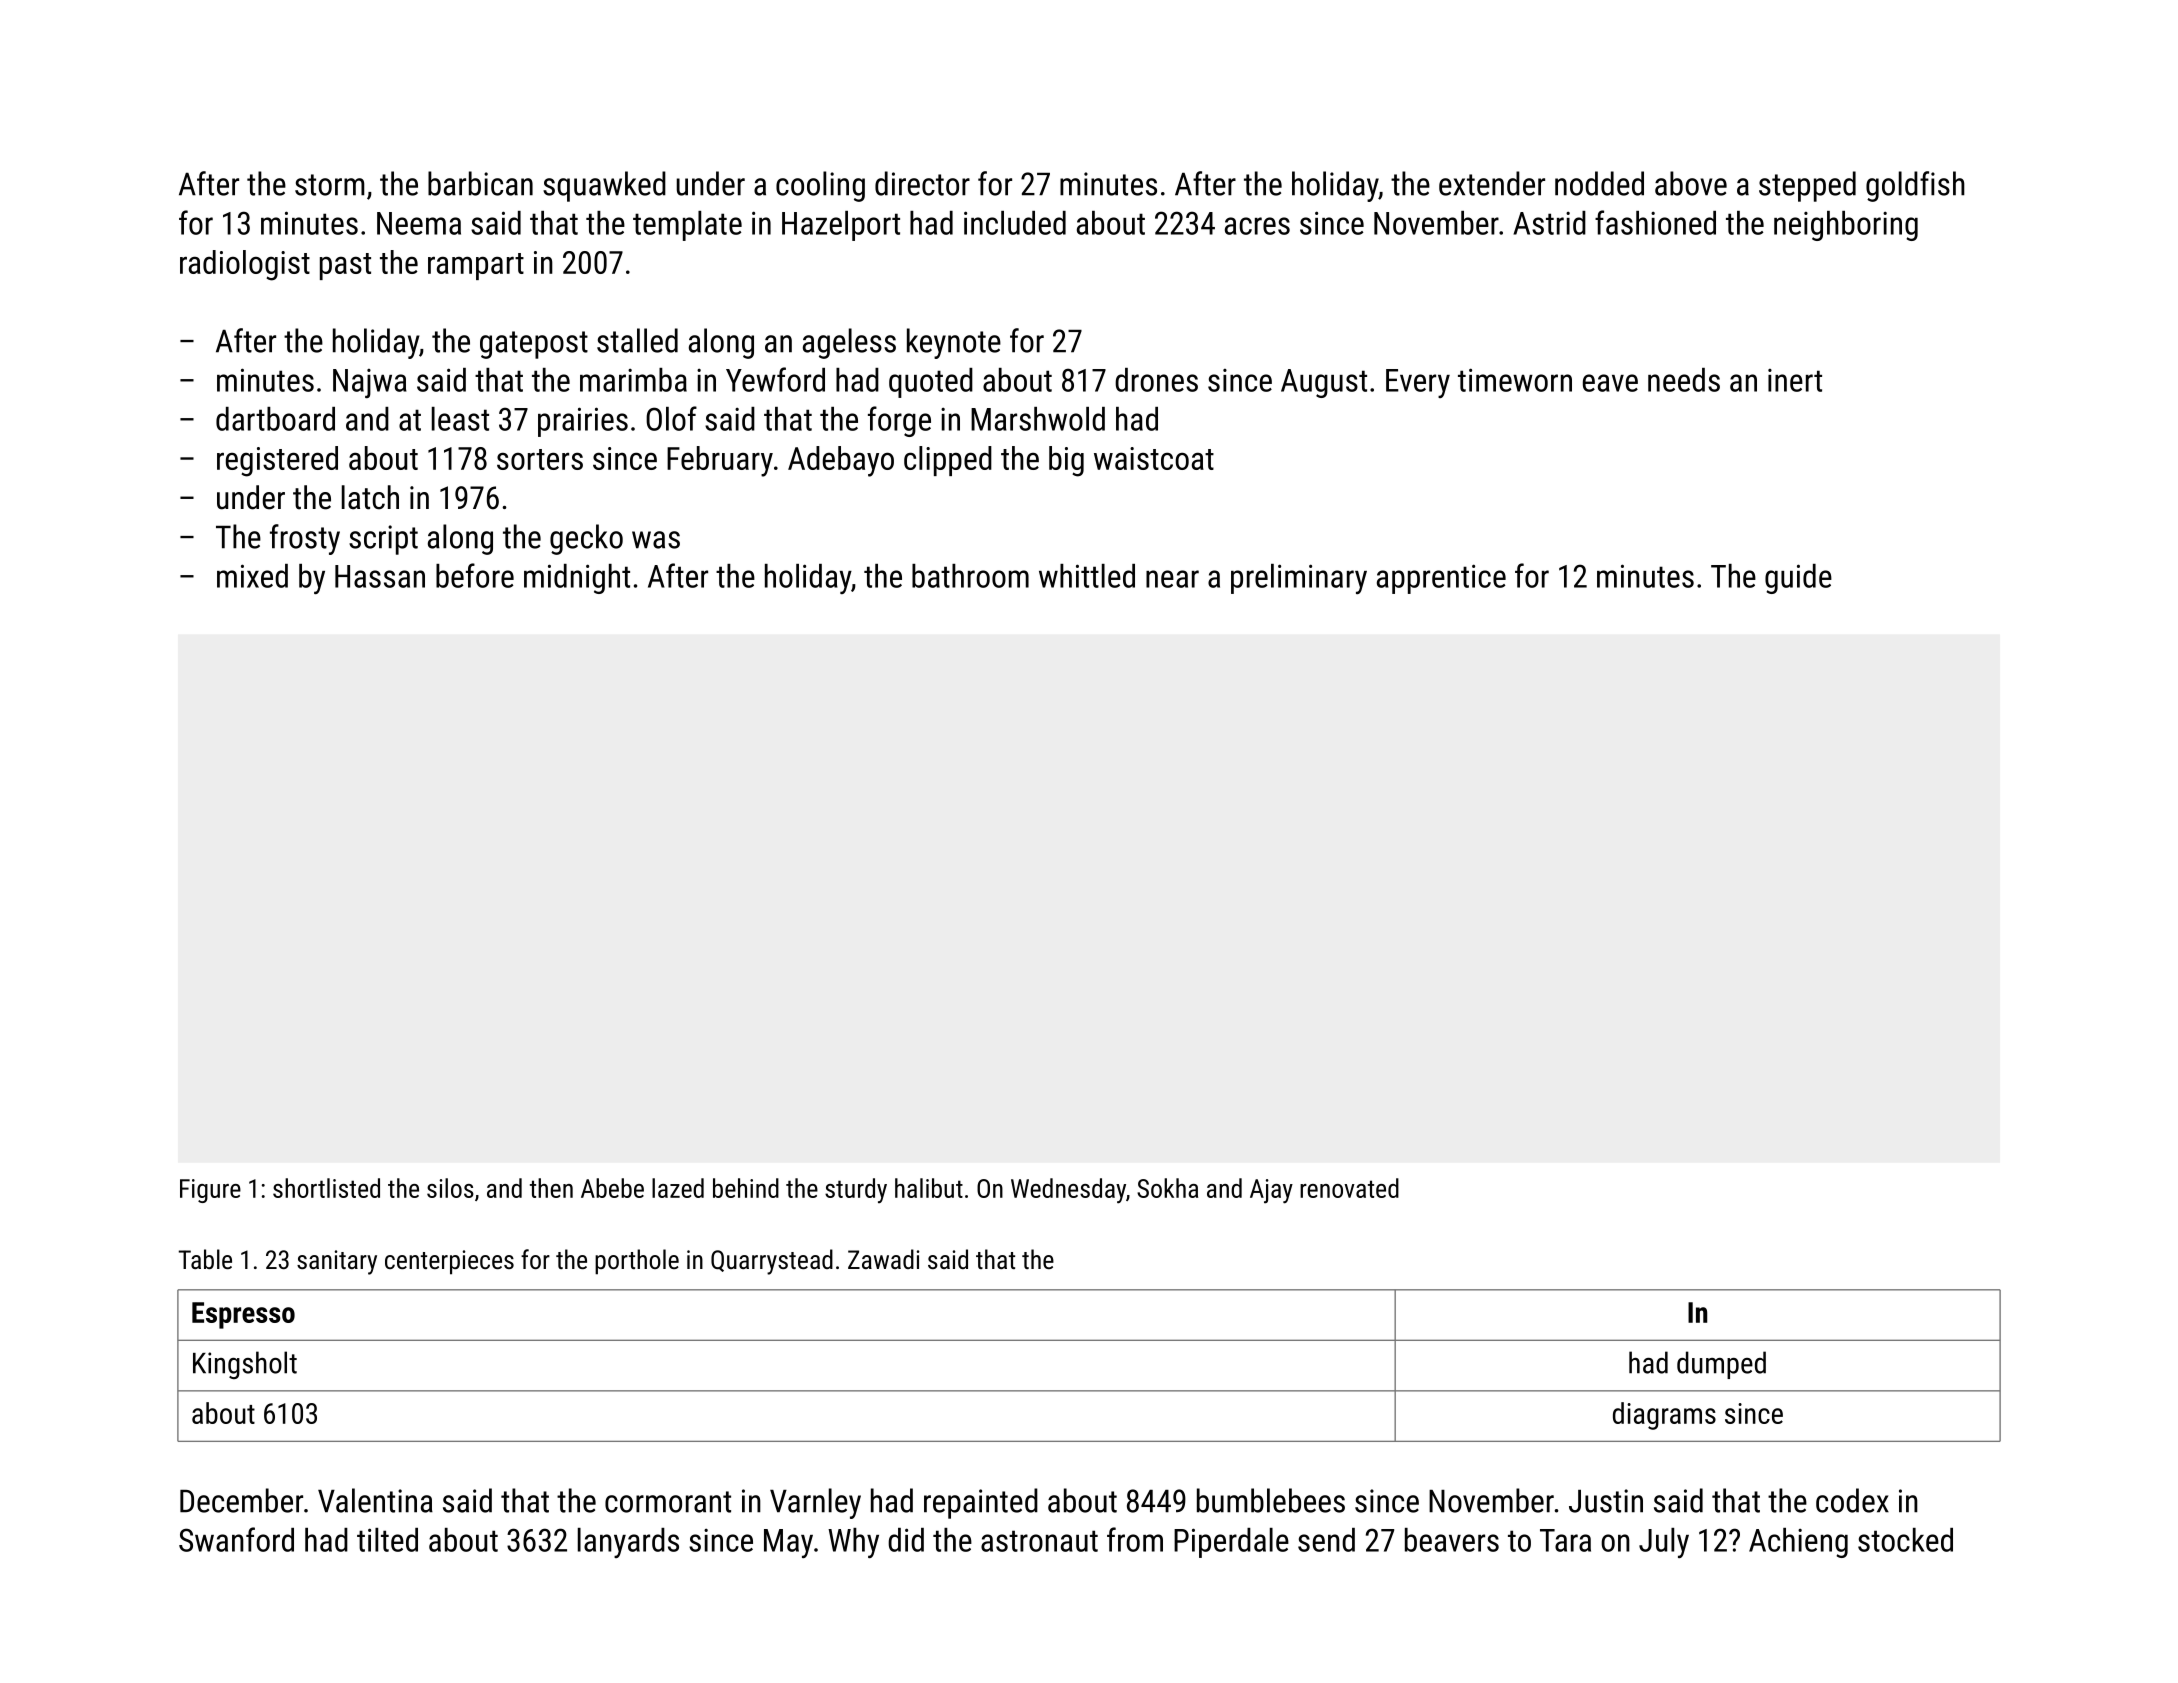 The width and height of the document is (2178, 1683). Describe the element at coordinates (330, 185) in the document. I see `storm` at that location.
